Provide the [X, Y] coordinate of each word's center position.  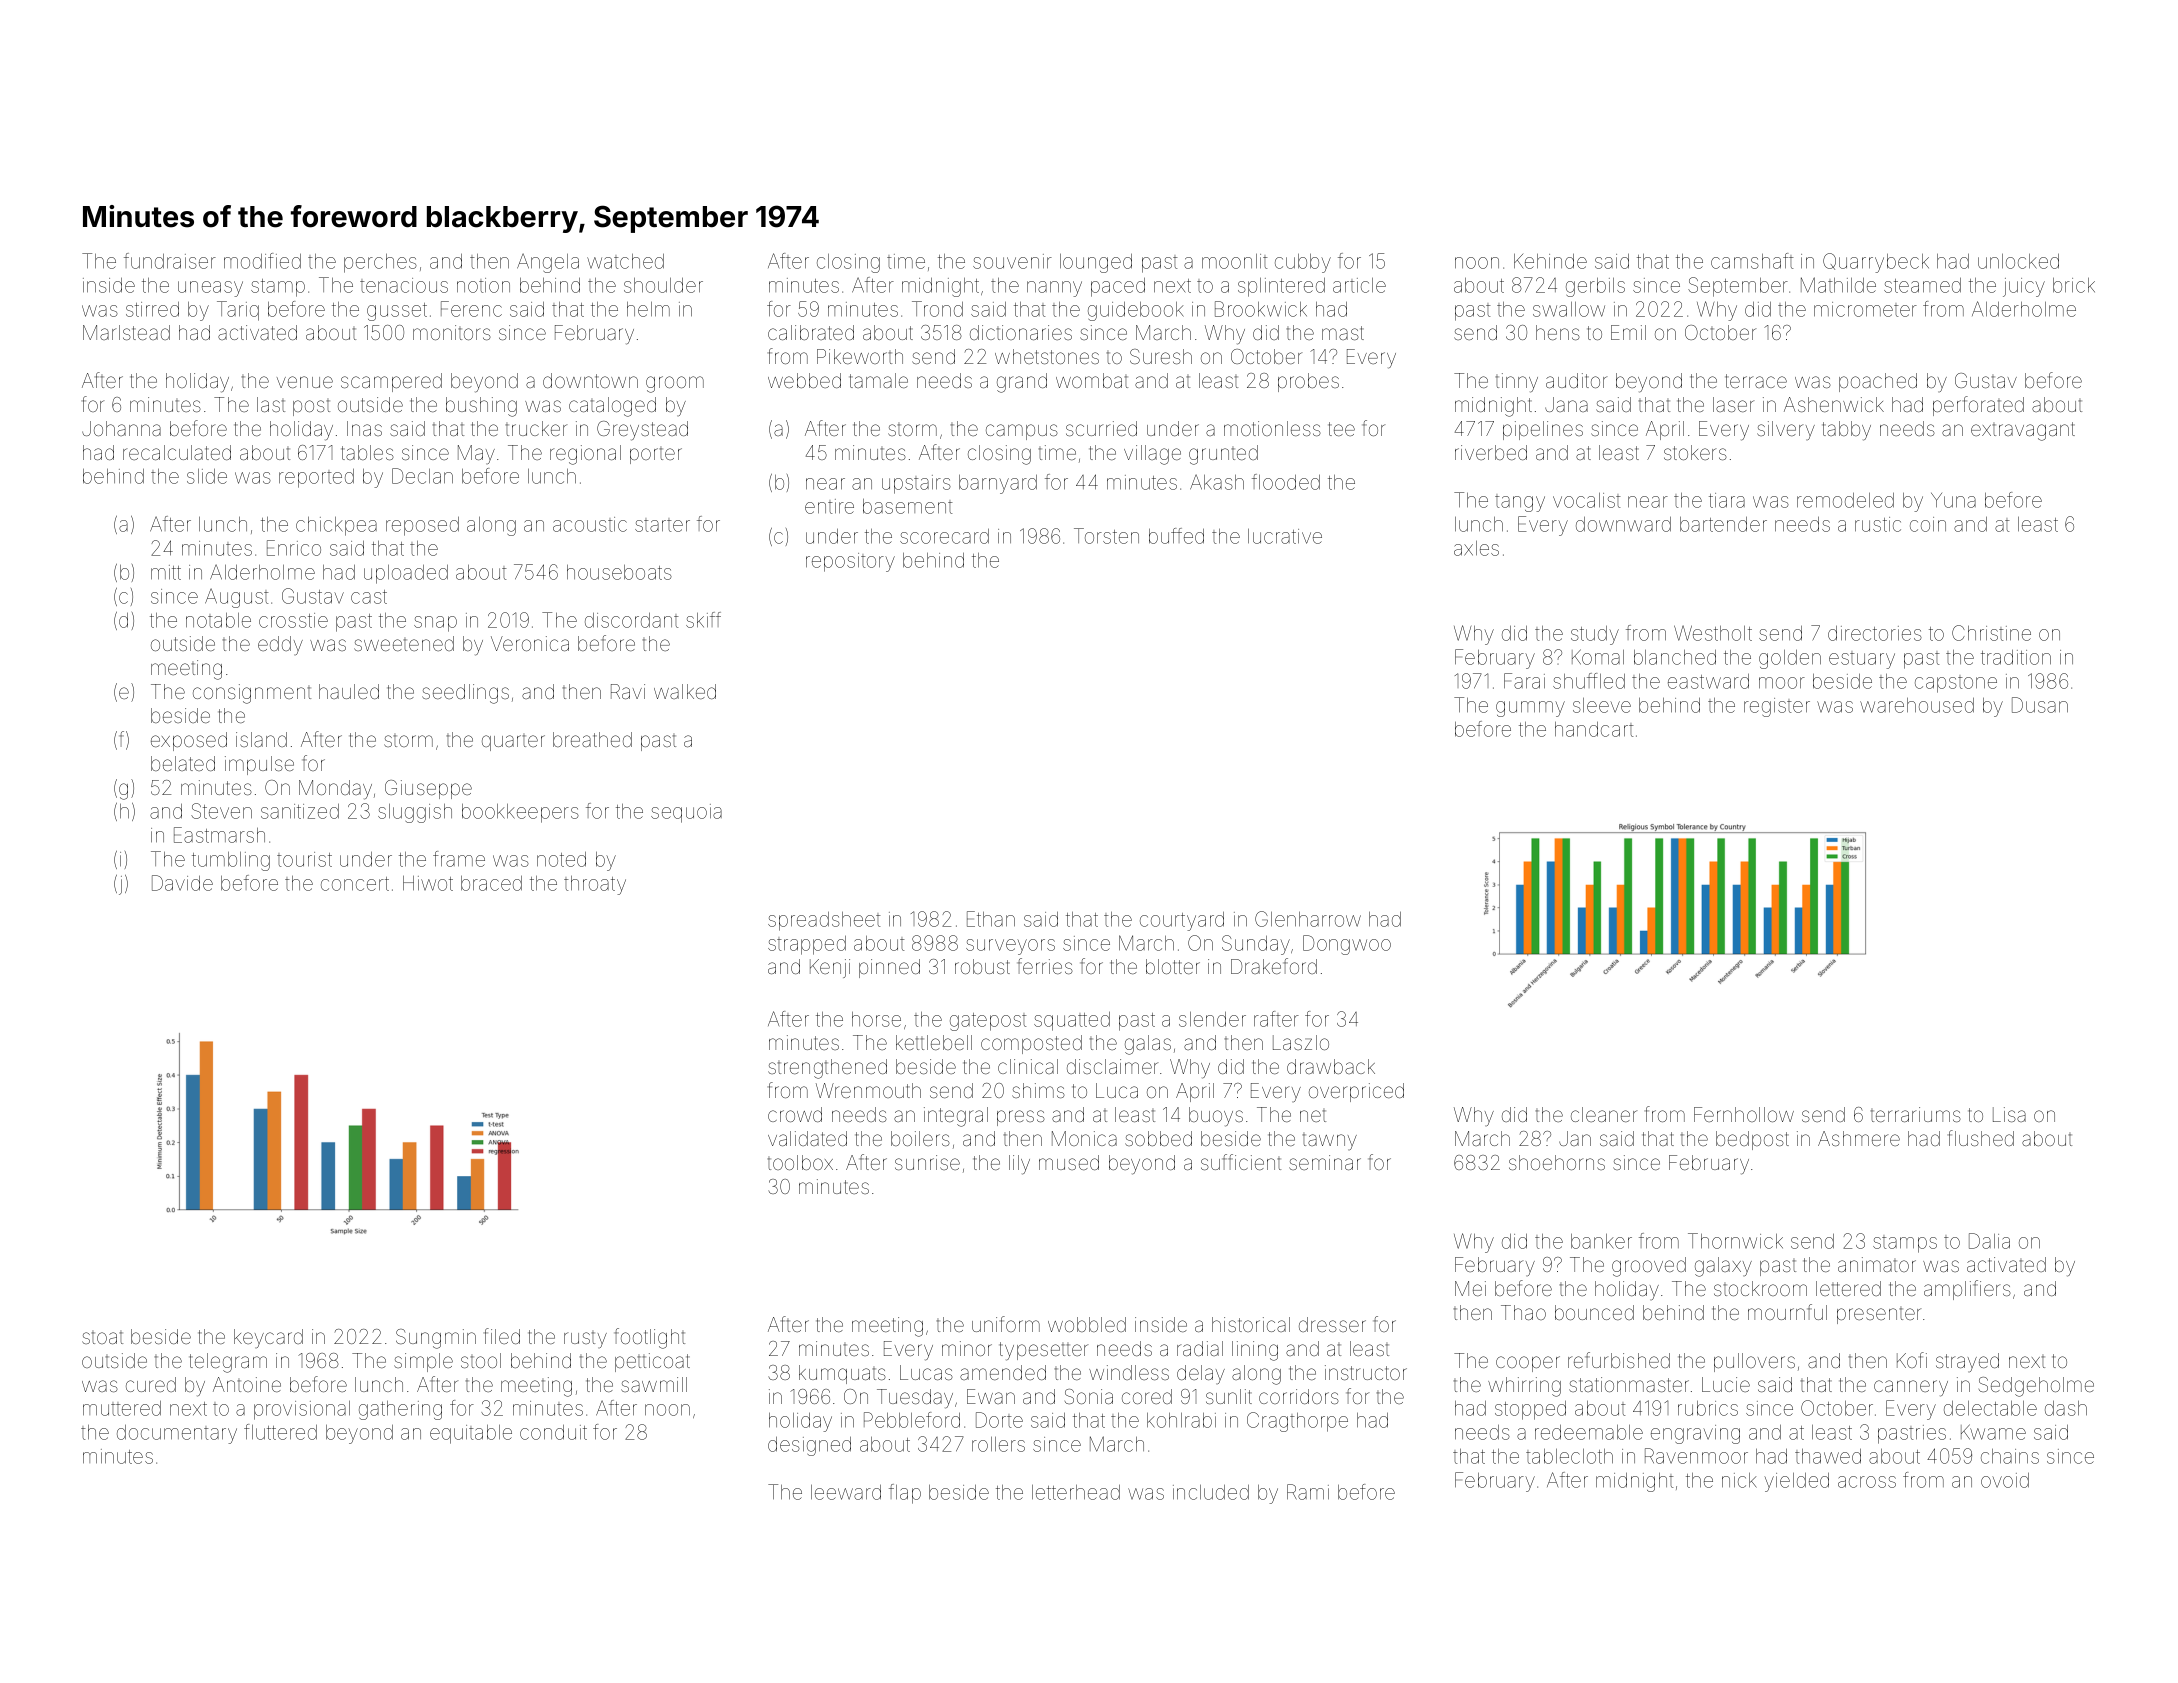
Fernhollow [1744, 1114]
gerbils [1595, 287]
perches [380, 263]
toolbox [800, 1162]
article [1359, 285]
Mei [1470, 1288]
